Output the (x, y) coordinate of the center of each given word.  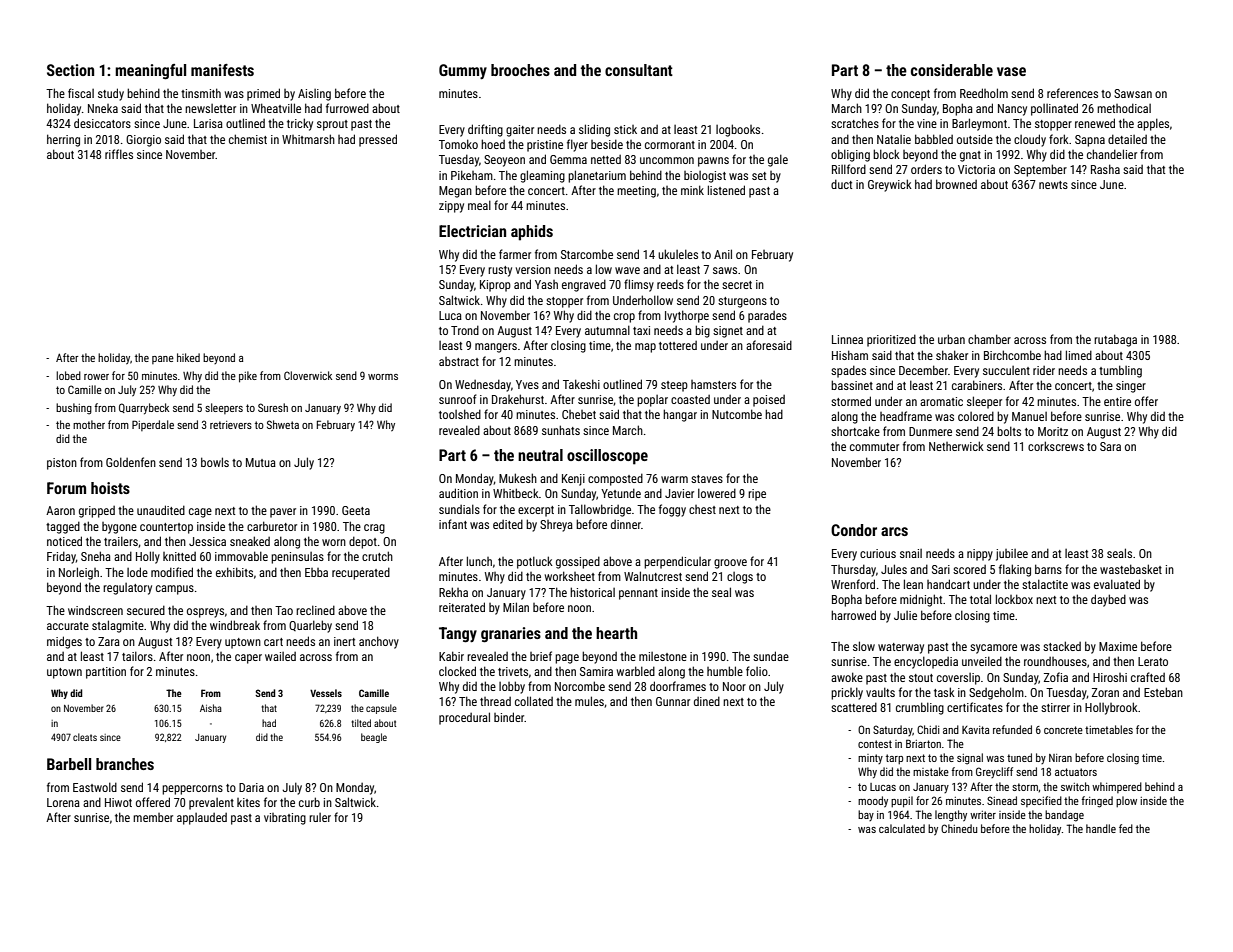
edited (508, 524)
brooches (520, 70)
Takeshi (581, 384)
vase (1011, 71)
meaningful (150, 72)
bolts (1009, 431)
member (153, 817)
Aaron (60, 510)
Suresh (273, 407)
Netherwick (956, 446)
